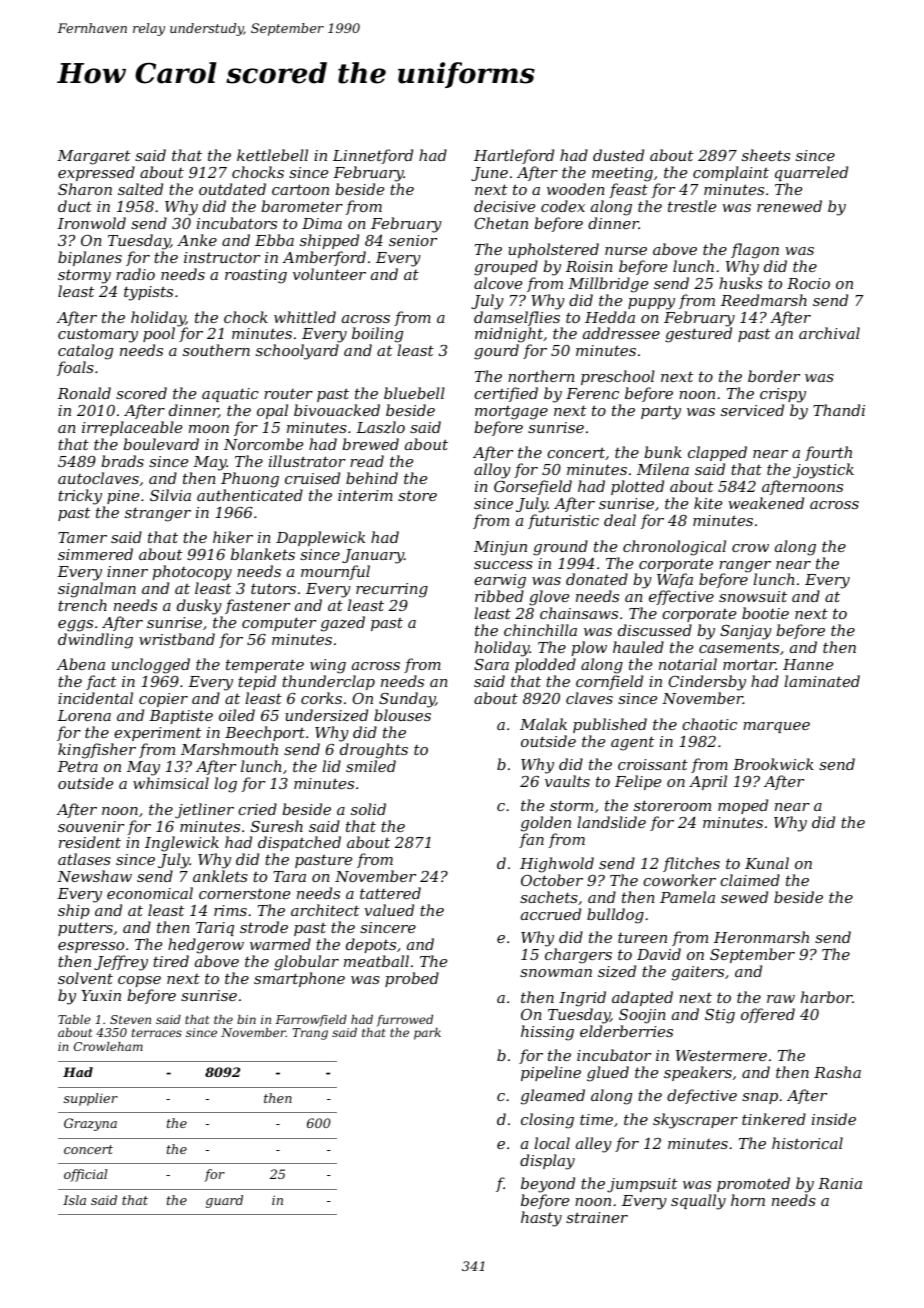 The image size is (924, 1308). Describe the element at coordinates (774, 376) in the screenshot. I see `border` at that location.
